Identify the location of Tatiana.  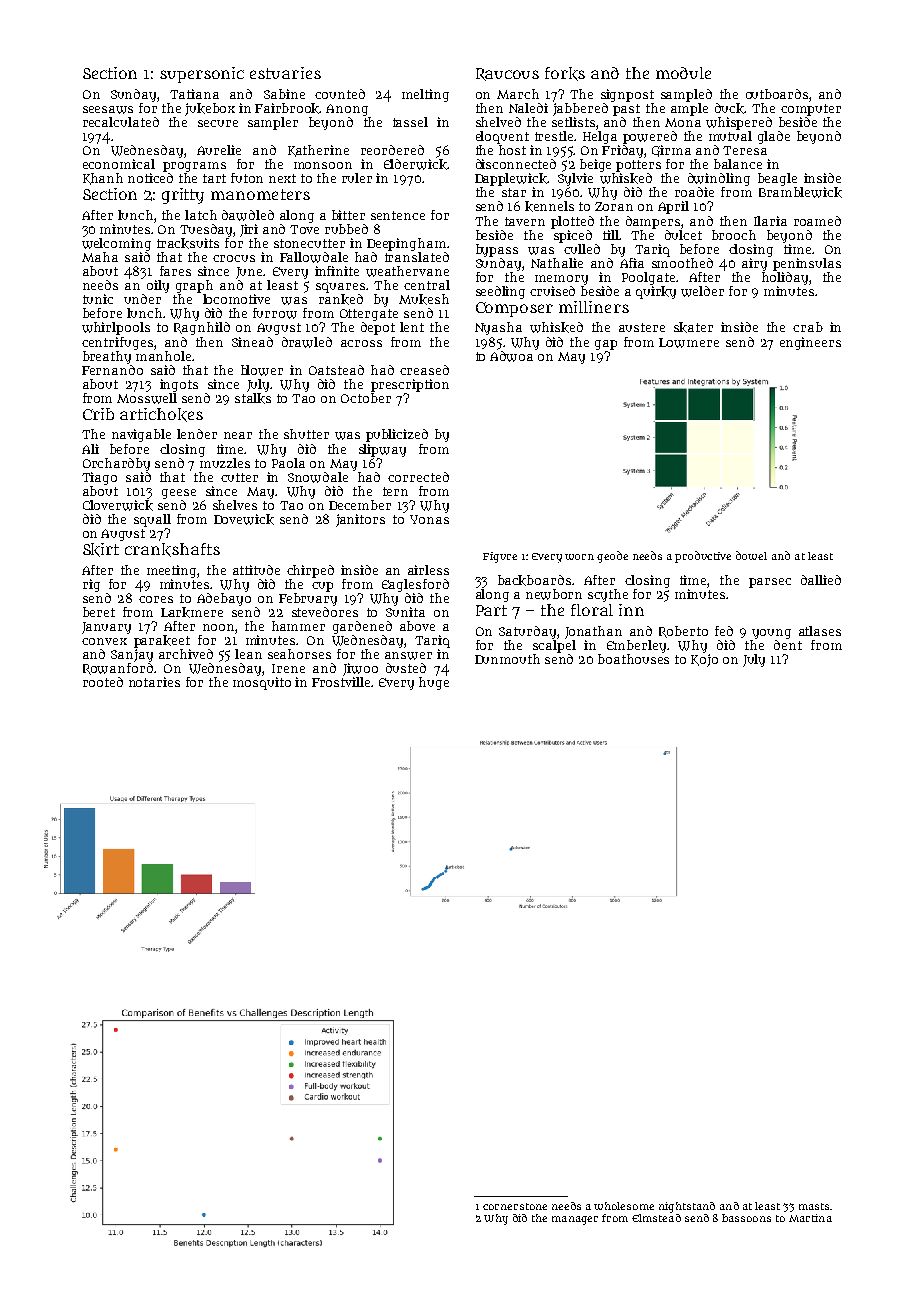
(194, 94).
